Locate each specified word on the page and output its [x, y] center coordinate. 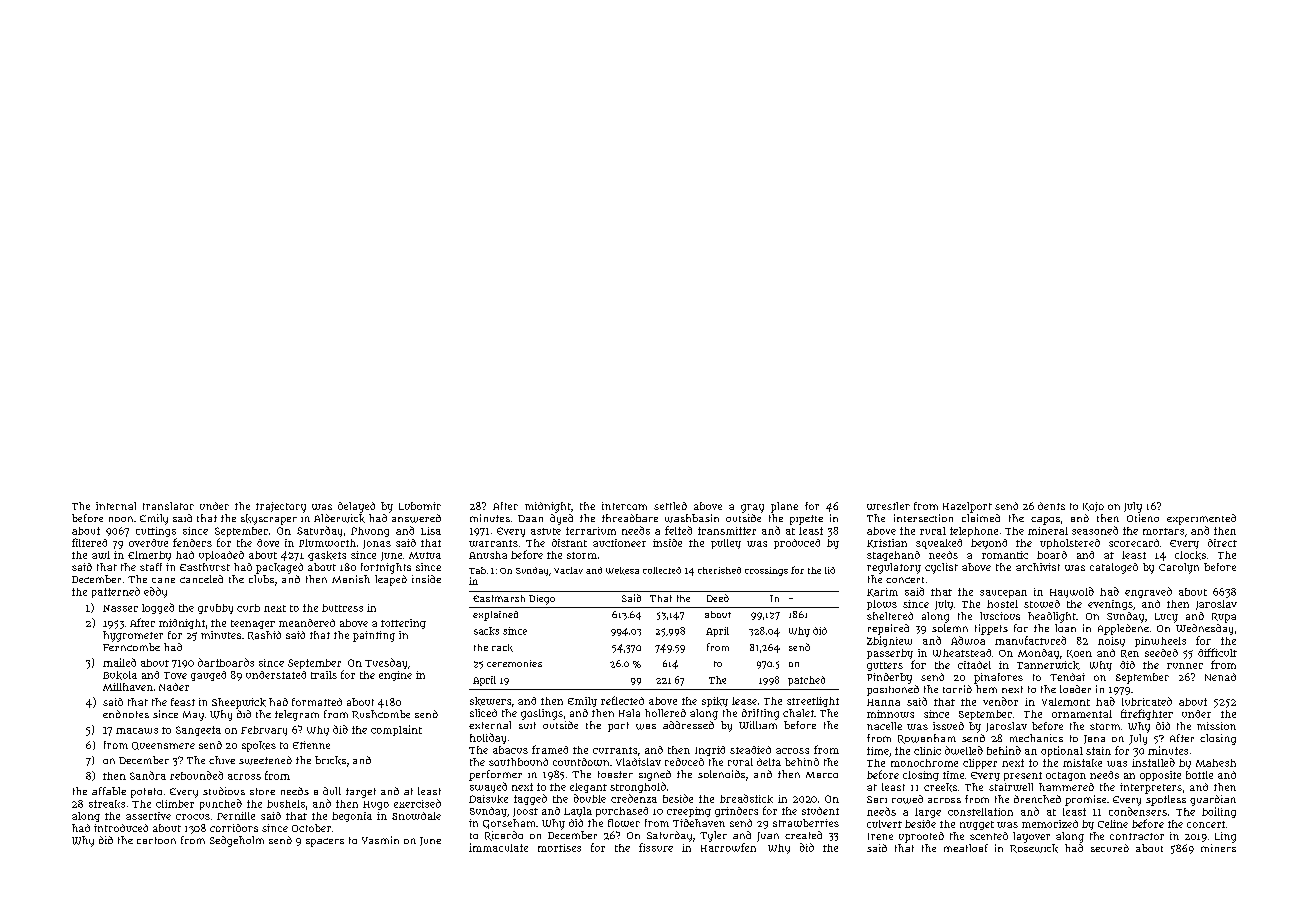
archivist [1038, 567]
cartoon [156, 840]
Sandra [148, 775]
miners [1218, 848]
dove [268, 543]
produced [797, 544]
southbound [518, 762]
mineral [1048, 531]
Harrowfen [728, 847]
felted [678, 530]
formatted [317, 702]
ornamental [1082, 714]
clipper [980, 764]
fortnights [386, 568]
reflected [622, 700]
